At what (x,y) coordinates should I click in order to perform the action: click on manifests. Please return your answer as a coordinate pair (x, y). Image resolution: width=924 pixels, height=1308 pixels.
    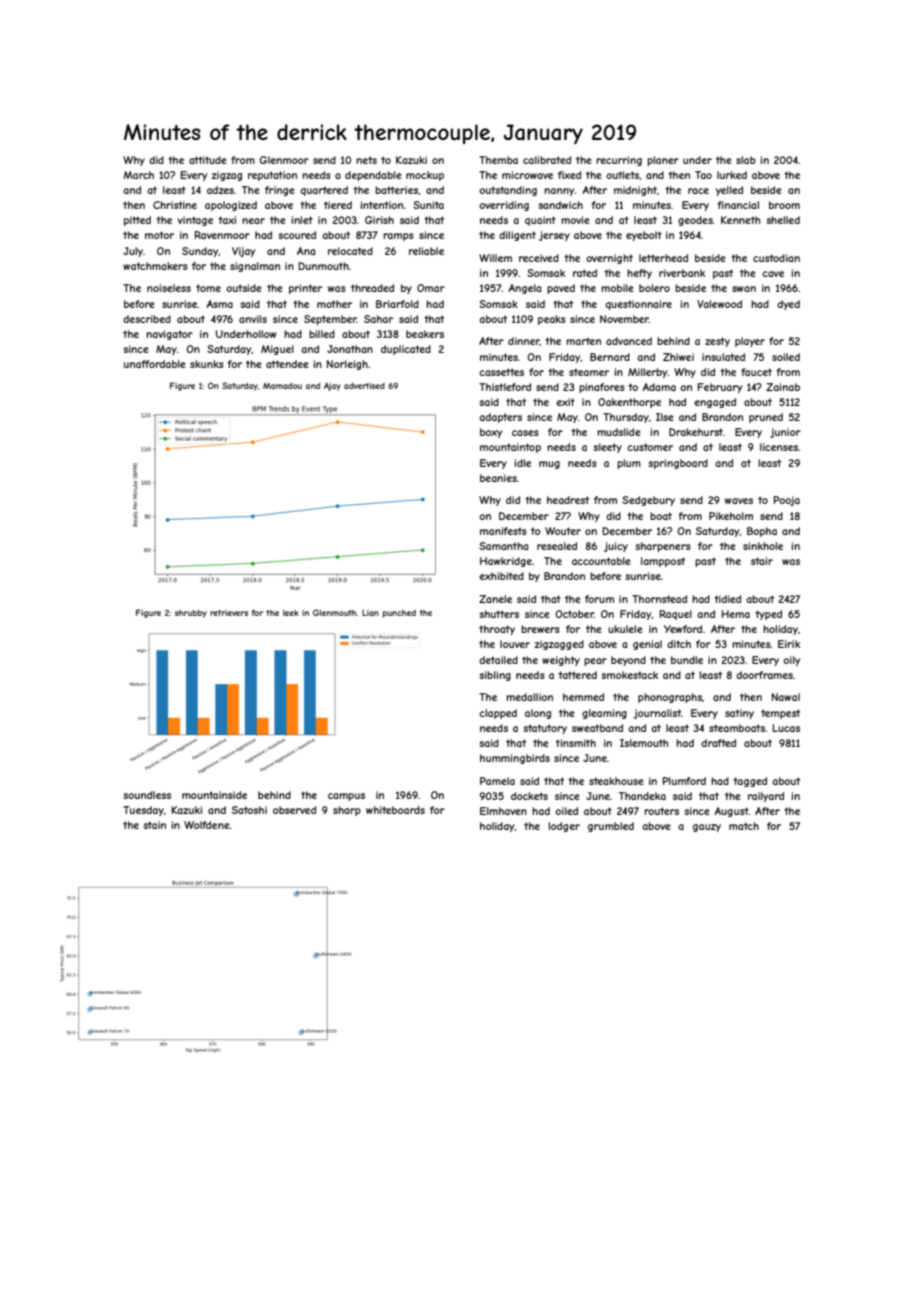
    Looking at the image, I should click on (503, 531).
